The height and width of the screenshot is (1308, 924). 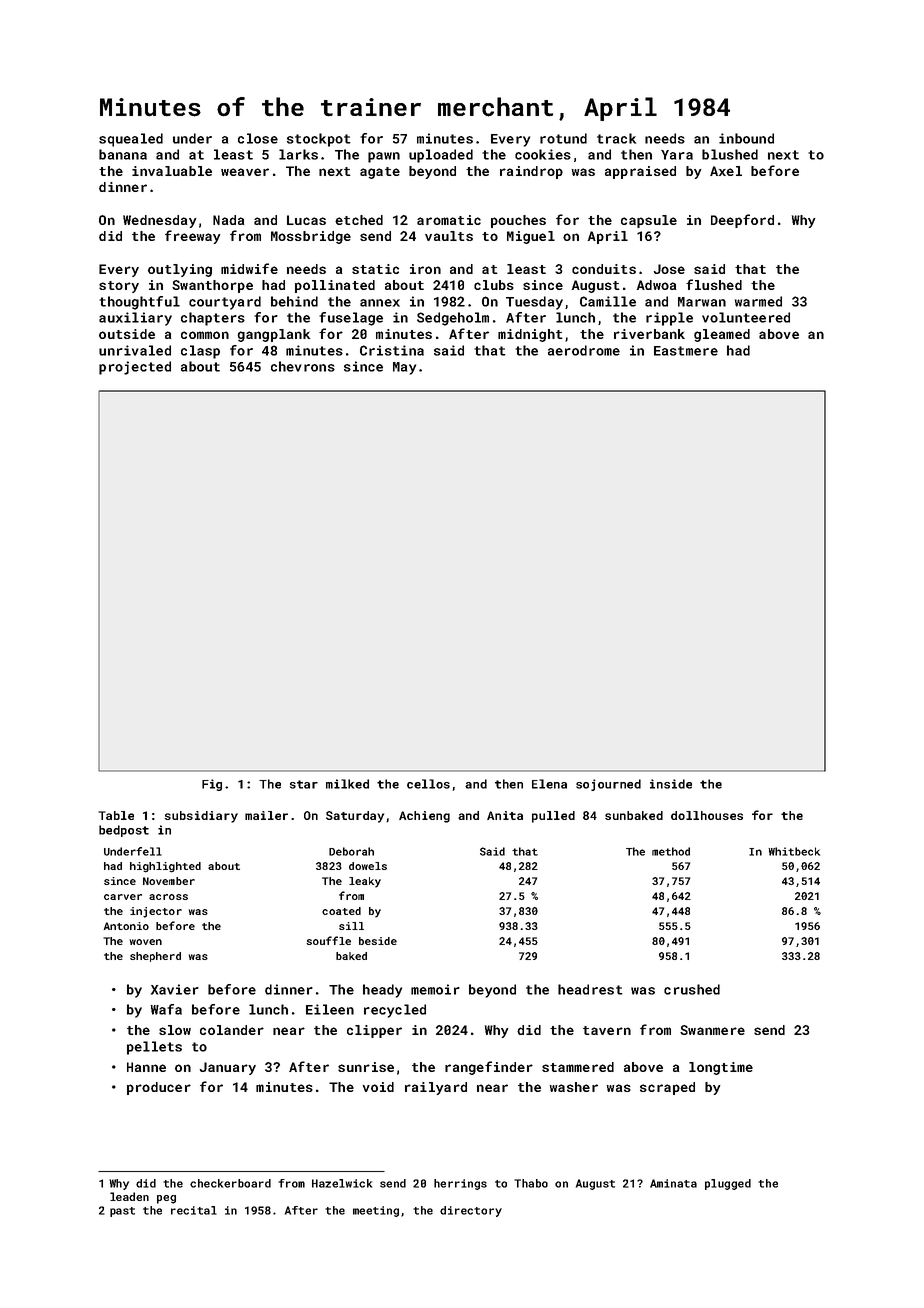 What do you see at coordinates (123, 154) in the screenshot?
I see `banana` at bounding box center [123, 154].
